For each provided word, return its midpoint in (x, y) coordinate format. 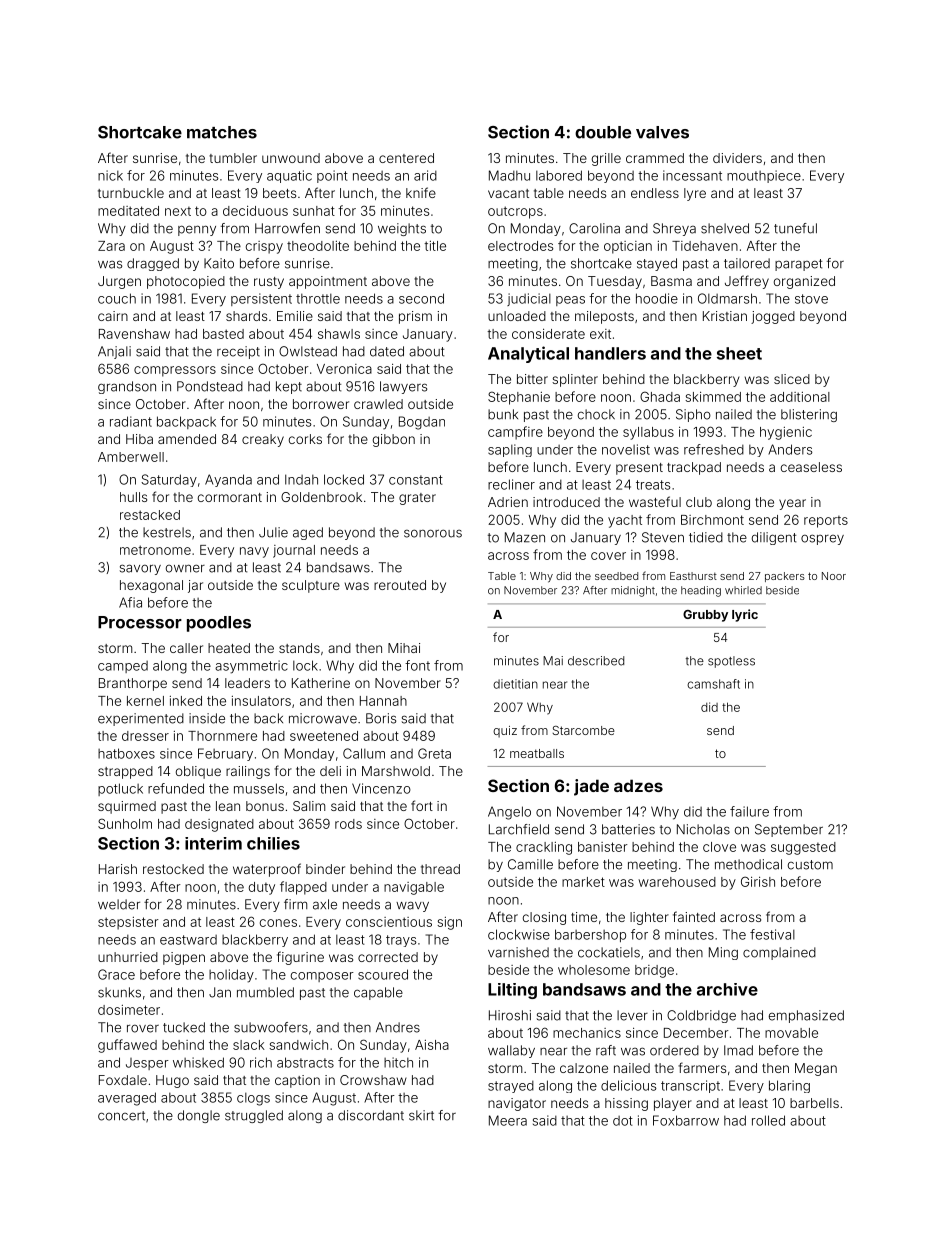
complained (779, 953)
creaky (263, 440)
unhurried (128, 957)
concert (121, 1116)
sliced (792, 379)
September (789, 830)
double (603, 132)
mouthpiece (764, 176)
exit (600, 334)
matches (222, 132)
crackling (544, 848)
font (417, 665)
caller (186, 648)
